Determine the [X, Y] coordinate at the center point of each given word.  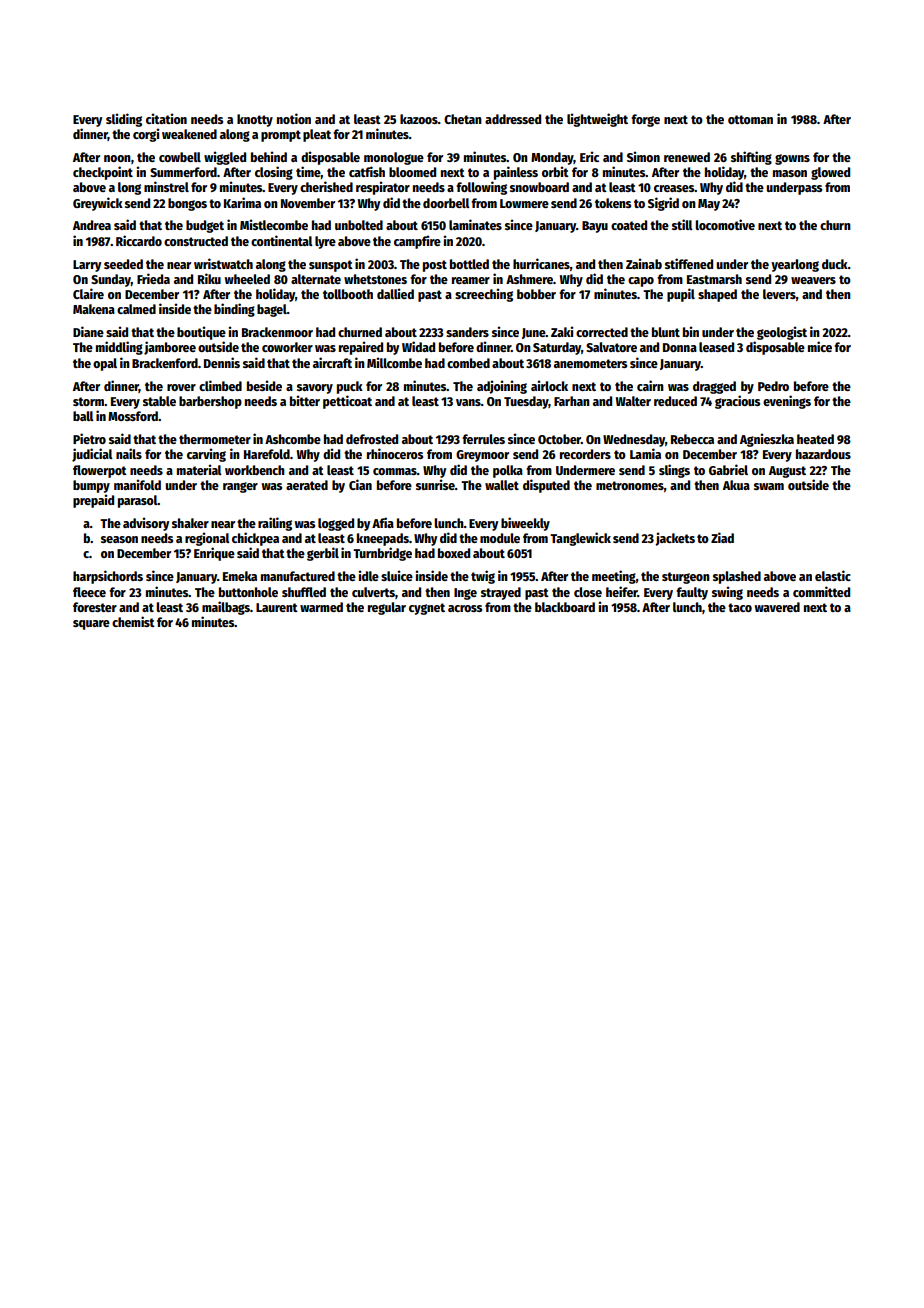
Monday [552, 158]
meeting [614, 577]
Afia [383, 522]
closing [274, 173]
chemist [133, 621]
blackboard [565, 607]
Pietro [89, 438]
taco [740, 607]
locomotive [725, 224]
